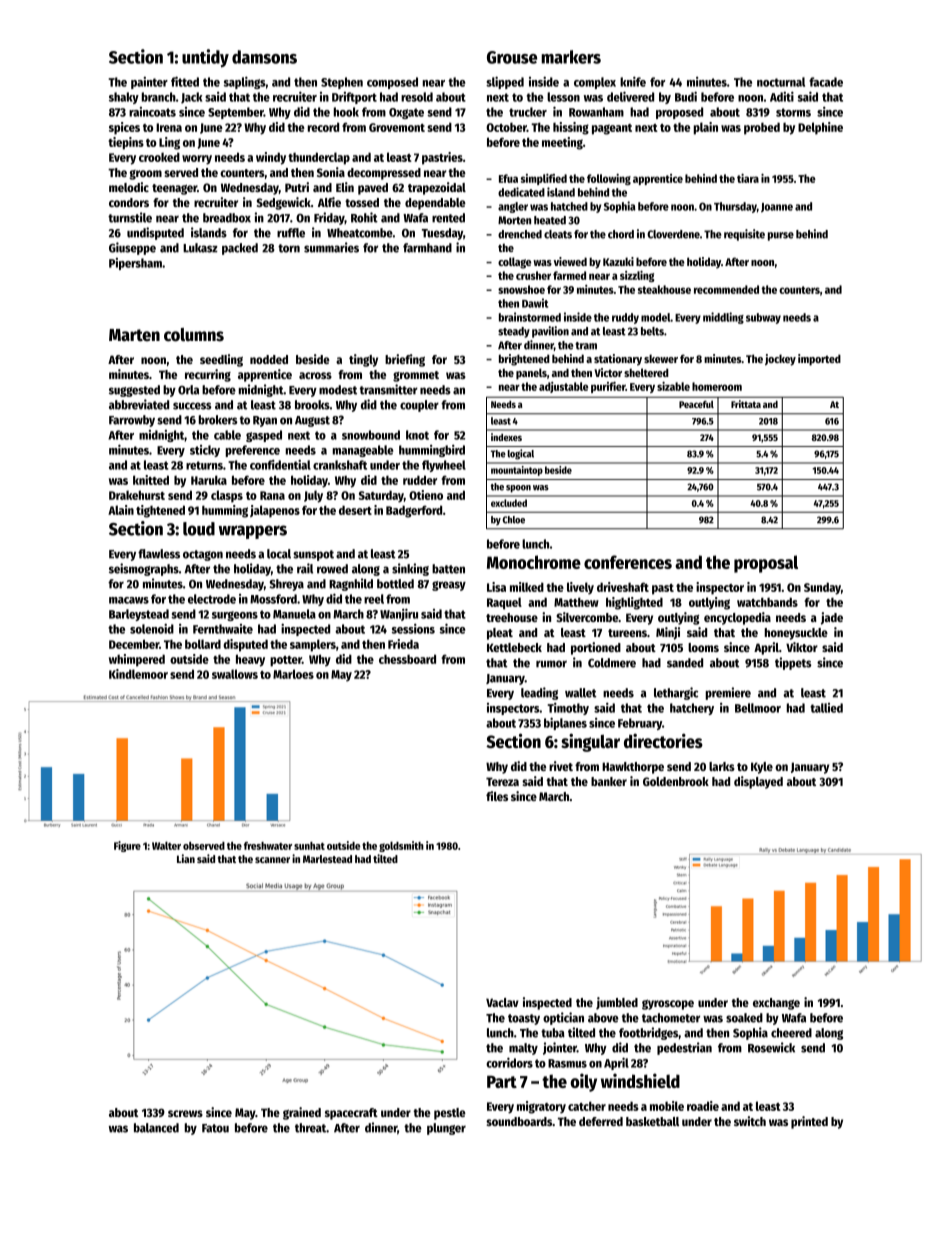 This screenshot has height=1233, width=952. I want to click on damsons, so click(264, 57).
